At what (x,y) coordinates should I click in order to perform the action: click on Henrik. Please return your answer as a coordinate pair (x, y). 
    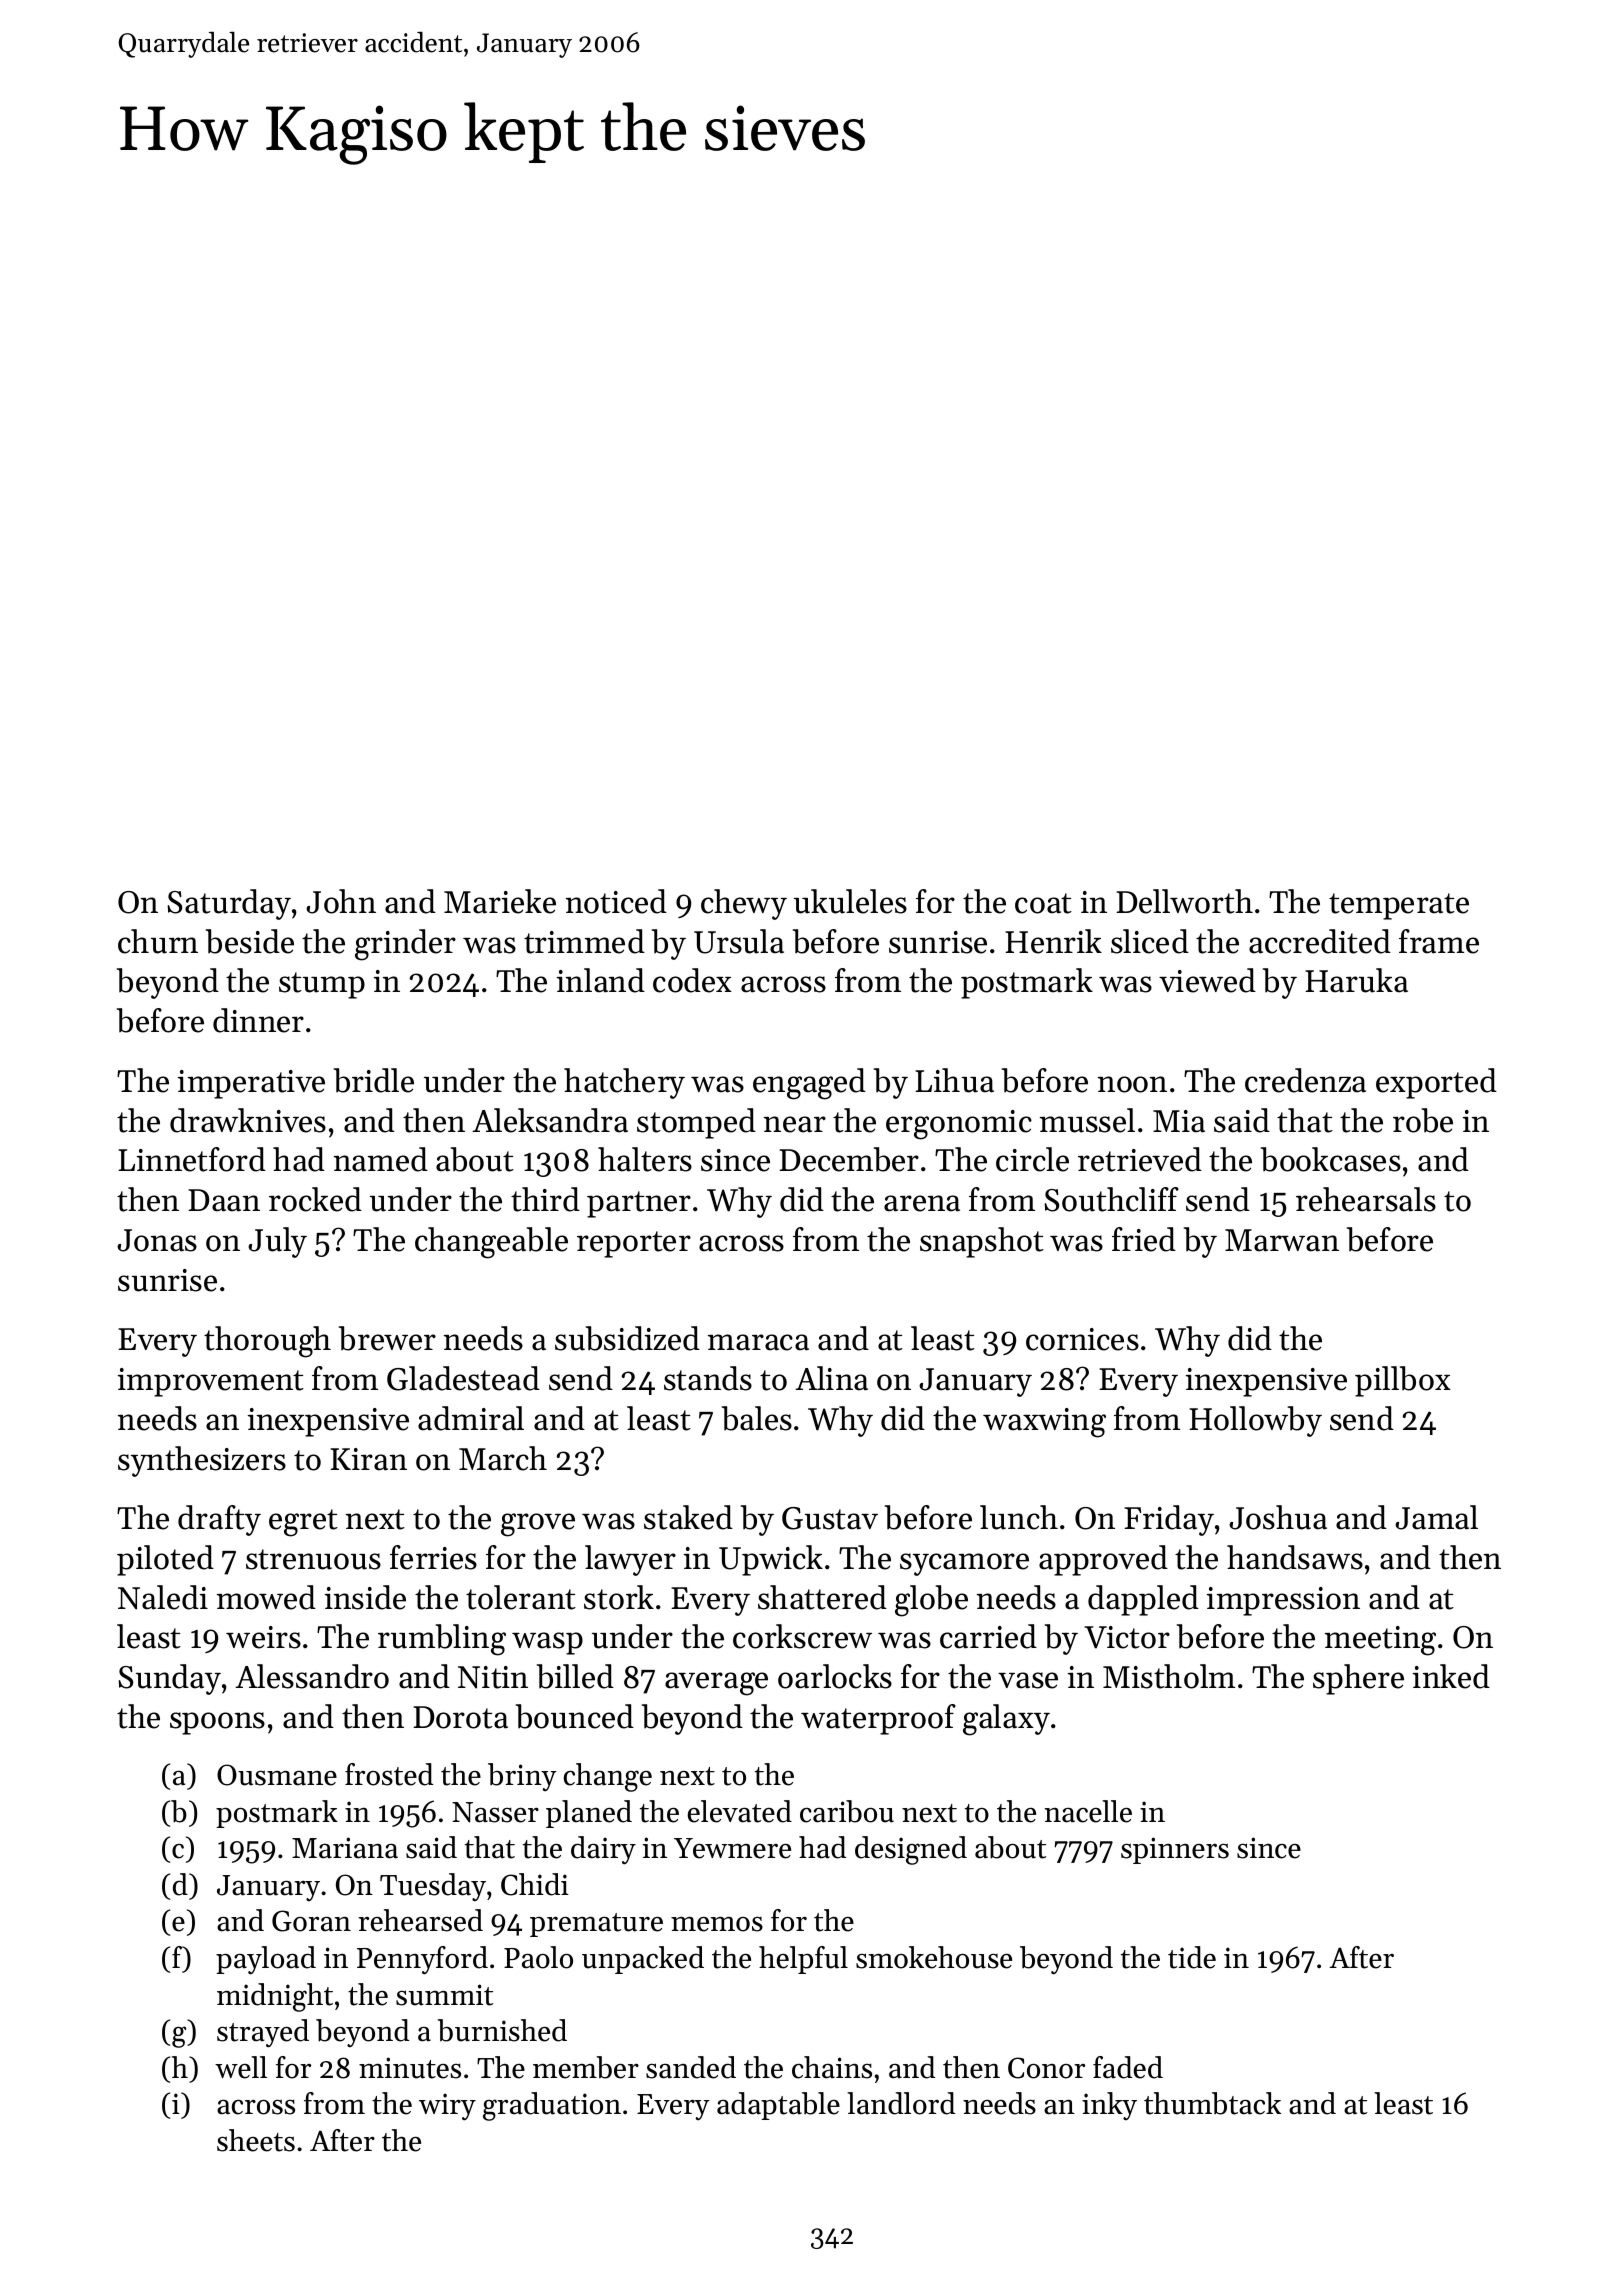
    Looking at the image, I should click on (1053, 941).
